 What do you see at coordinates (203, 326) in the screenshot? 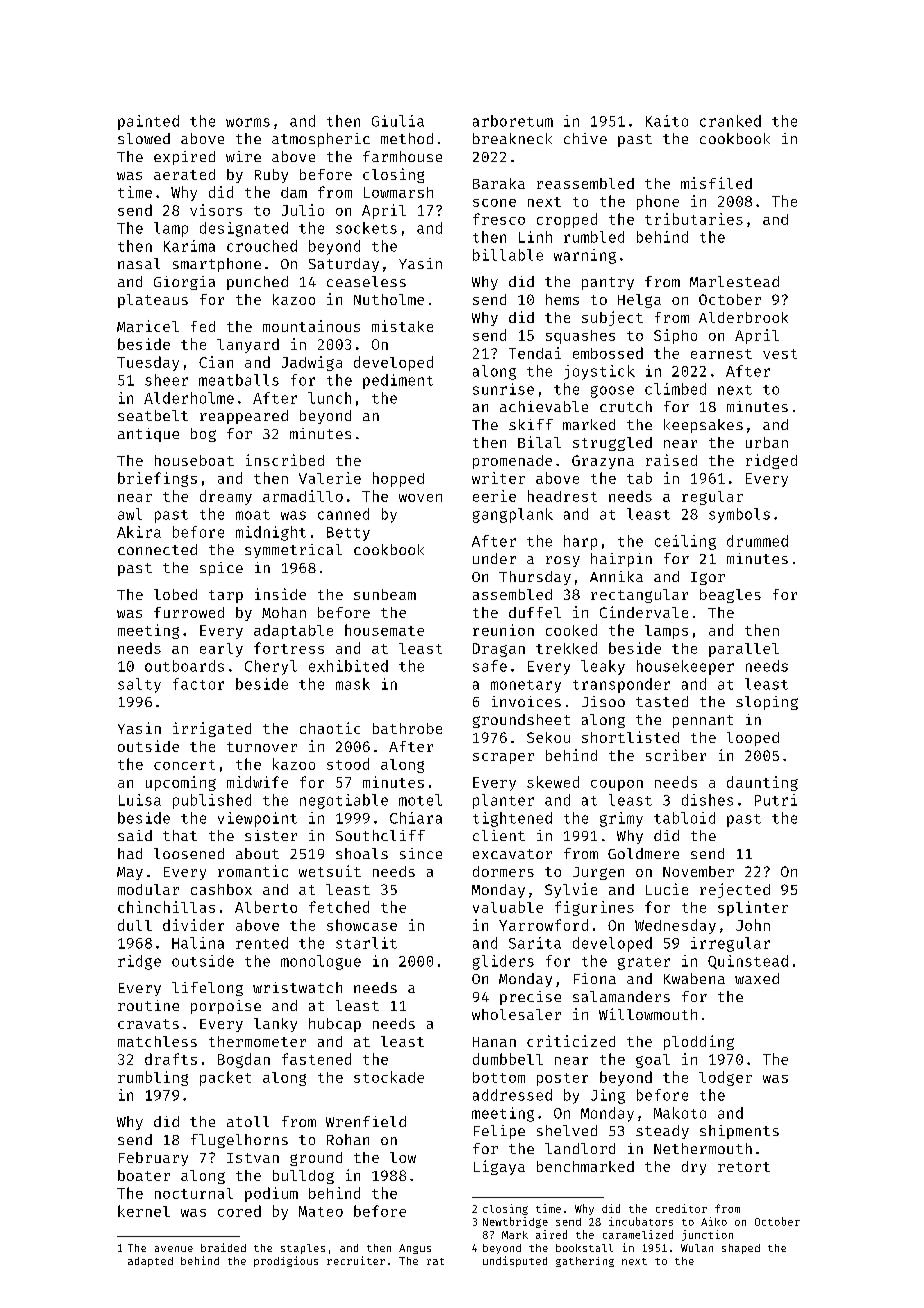
I see `fed` at bounding box center [203, 326].
